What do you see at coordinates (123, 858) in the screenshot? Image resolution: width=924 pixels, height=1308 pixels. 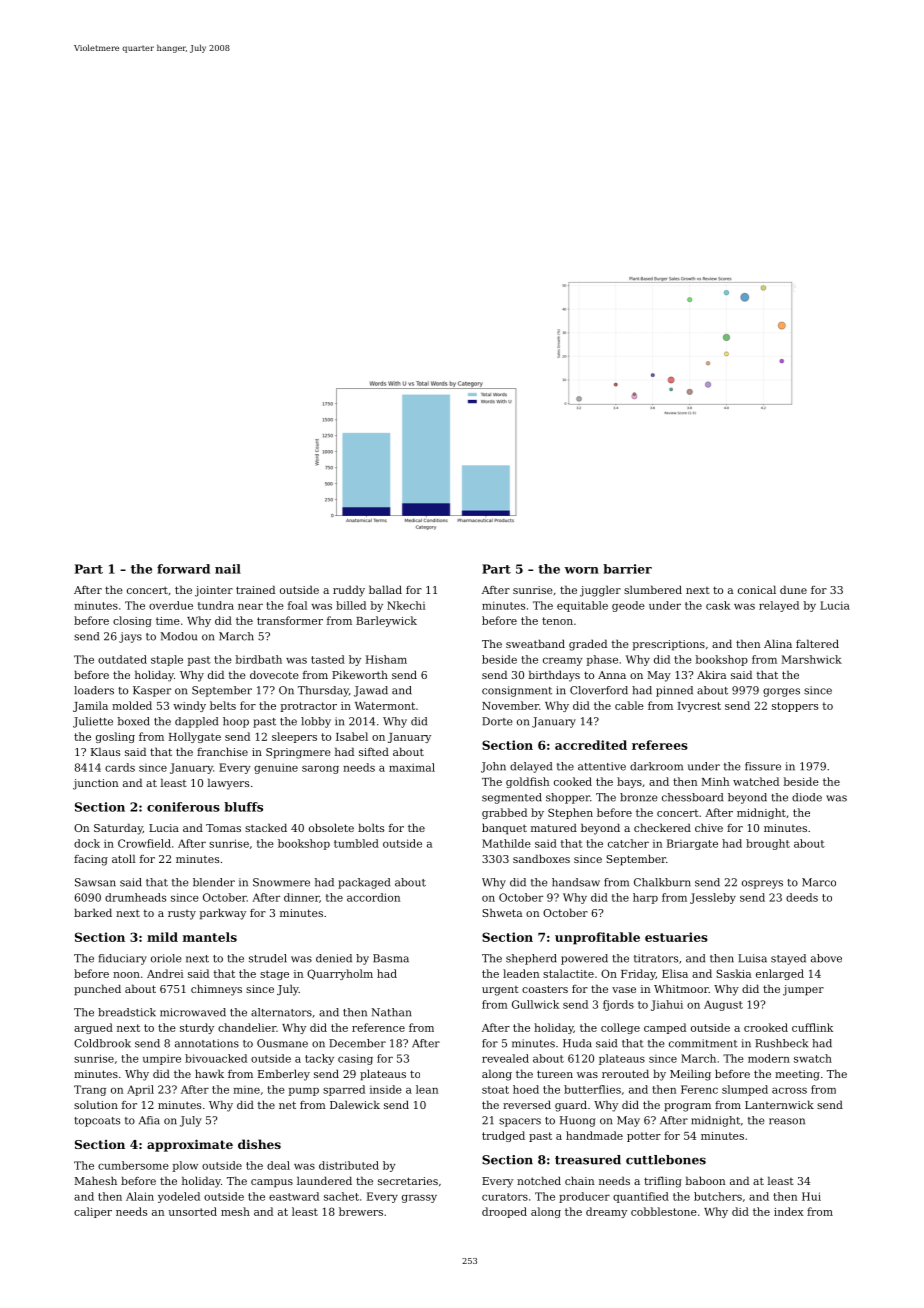 I see `atoll` at bounding box center [123, 858].
